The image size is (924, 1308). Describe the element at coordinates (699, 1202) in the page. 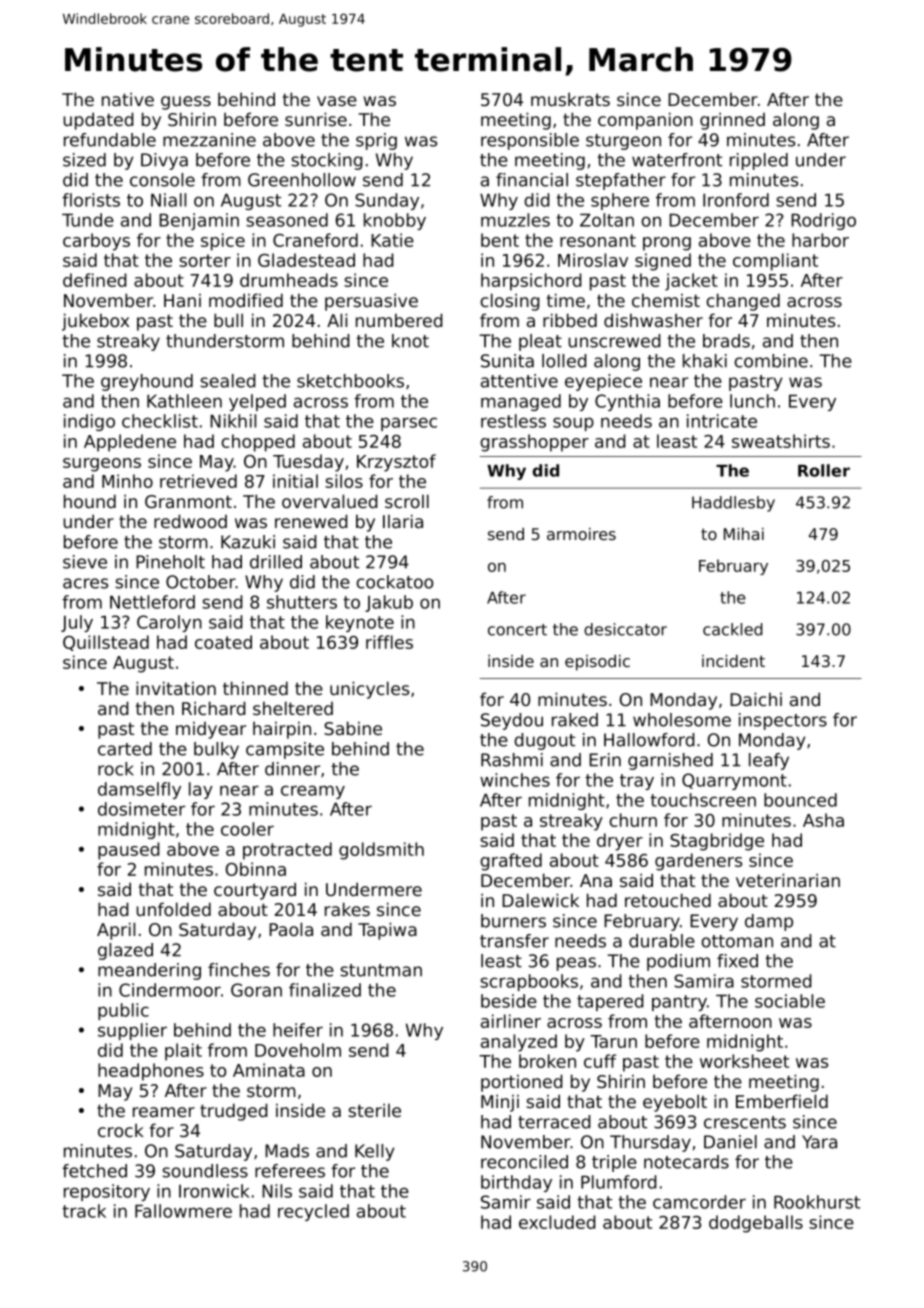

I see `camcorder` at that location.
